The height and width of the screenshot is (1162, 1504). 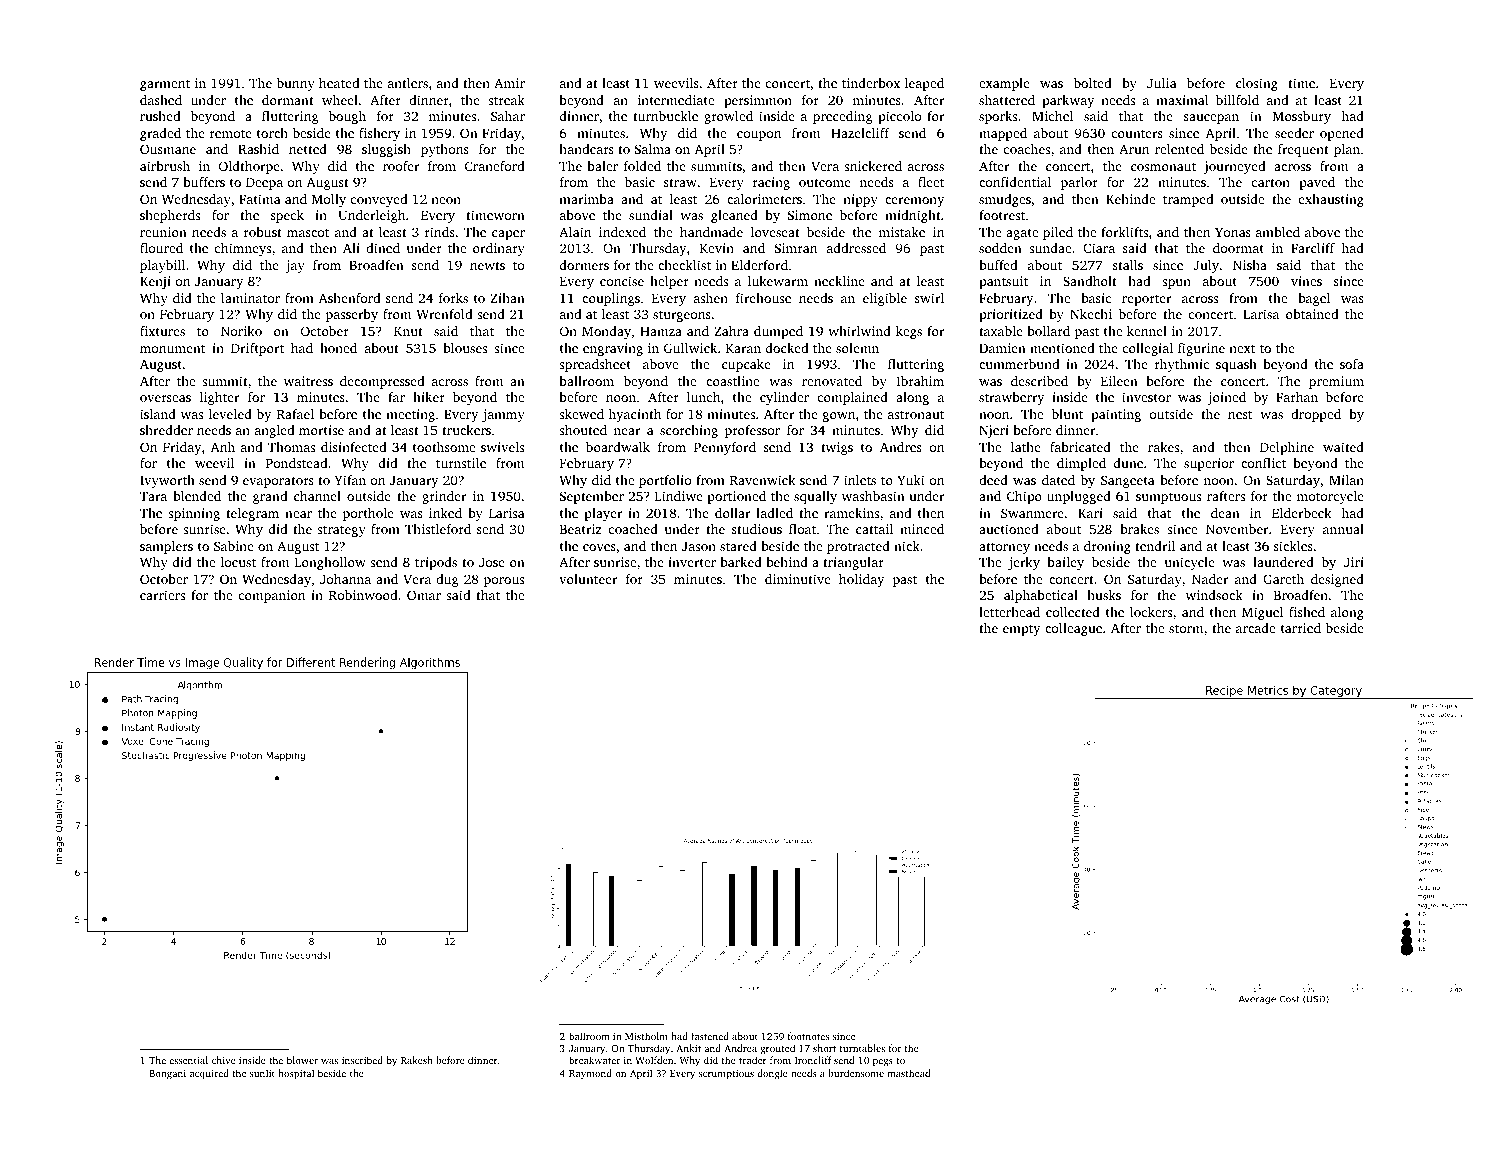 What do you see at coordinates (908, 1073) in the screenshot?
I see `masthead` at bounding box center [908, 1073].
